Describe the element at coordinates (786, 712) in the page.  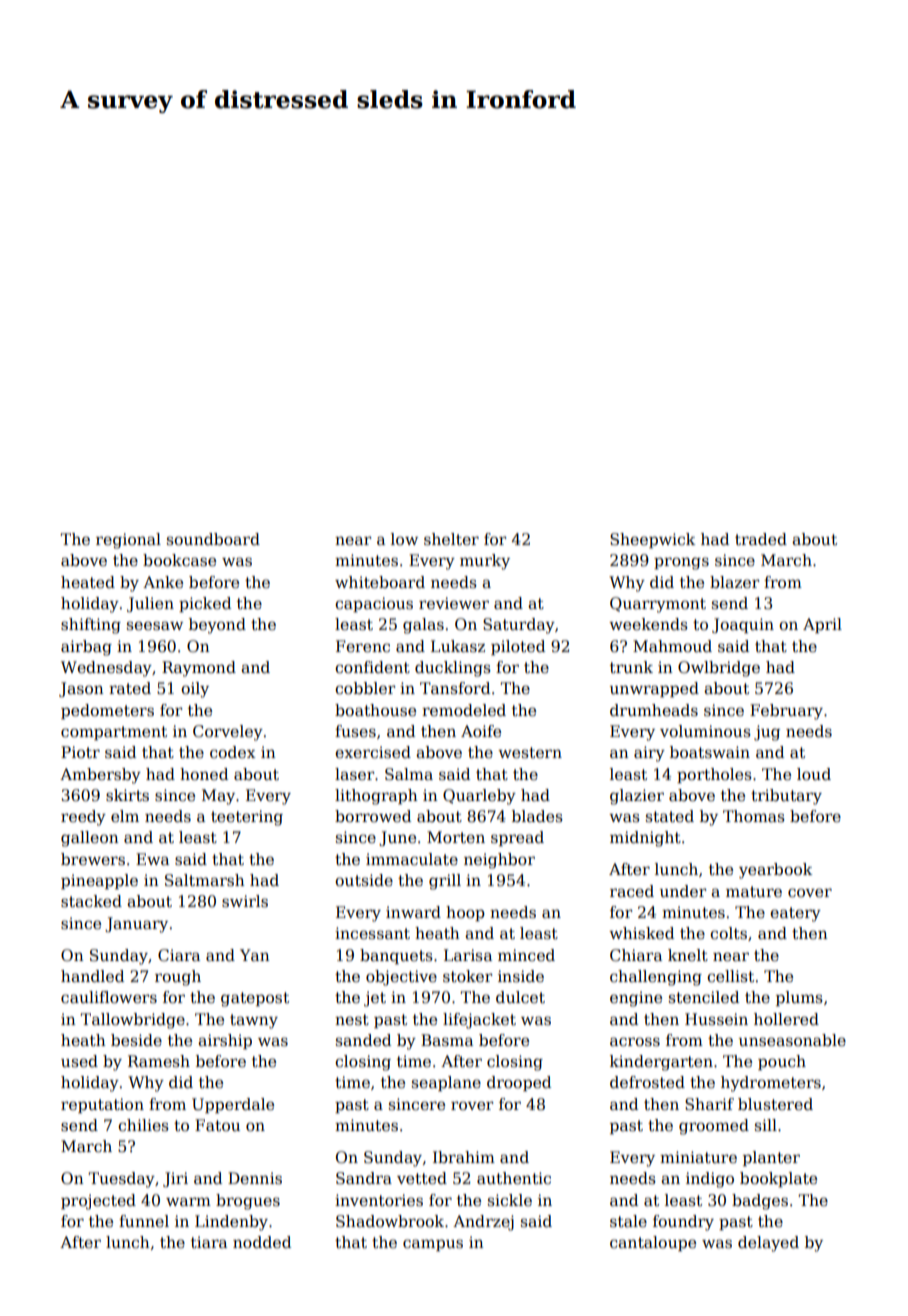
I see `February` at that location.
